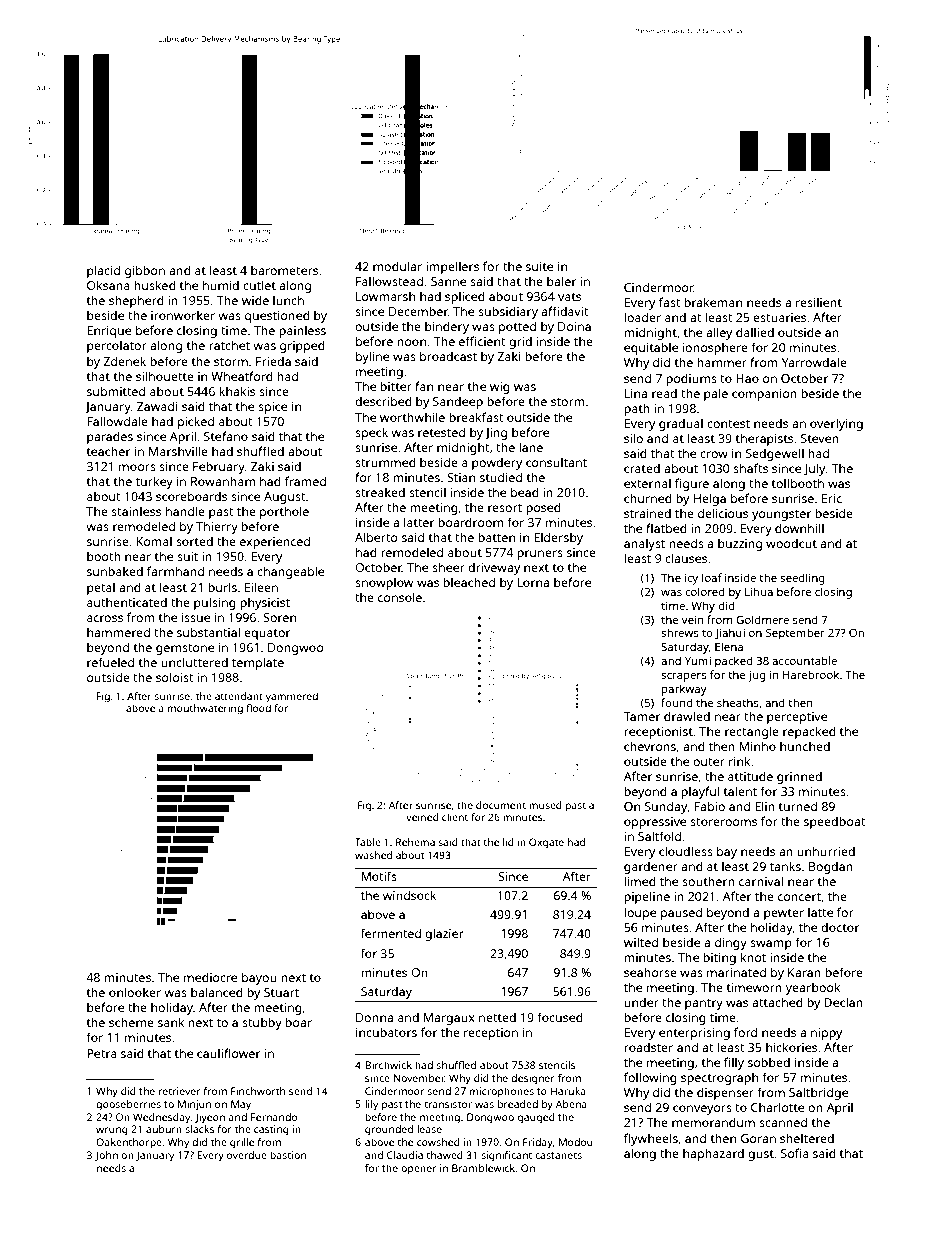 The width and height of the document is (952, 1233). What do you see at coordinates (136, 511) in the document?
I see `stainless` at bounding box center [136, 511].
